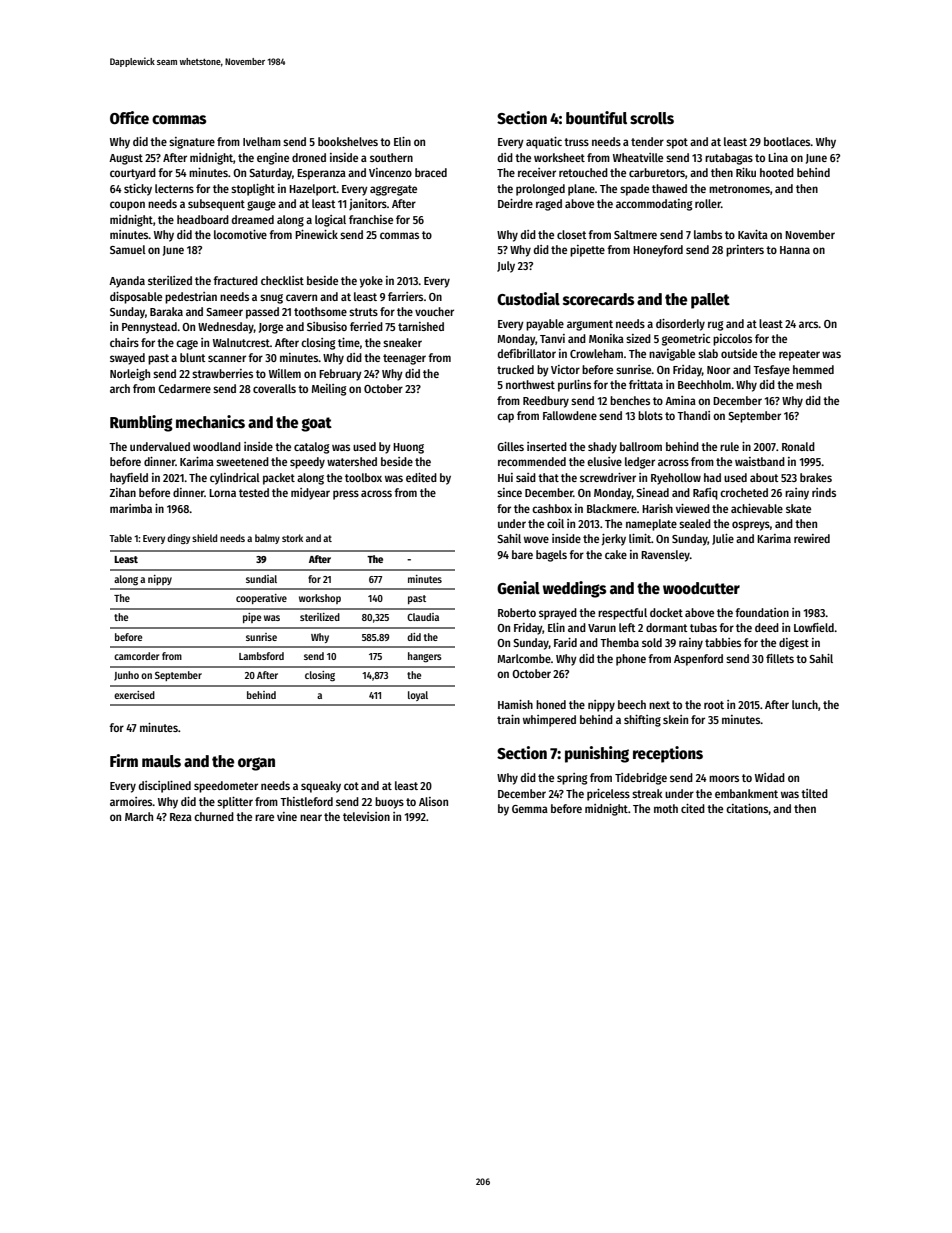  Describe the element at coordinates (676, 479) in the document. I see `Ryehollow` at that location.
